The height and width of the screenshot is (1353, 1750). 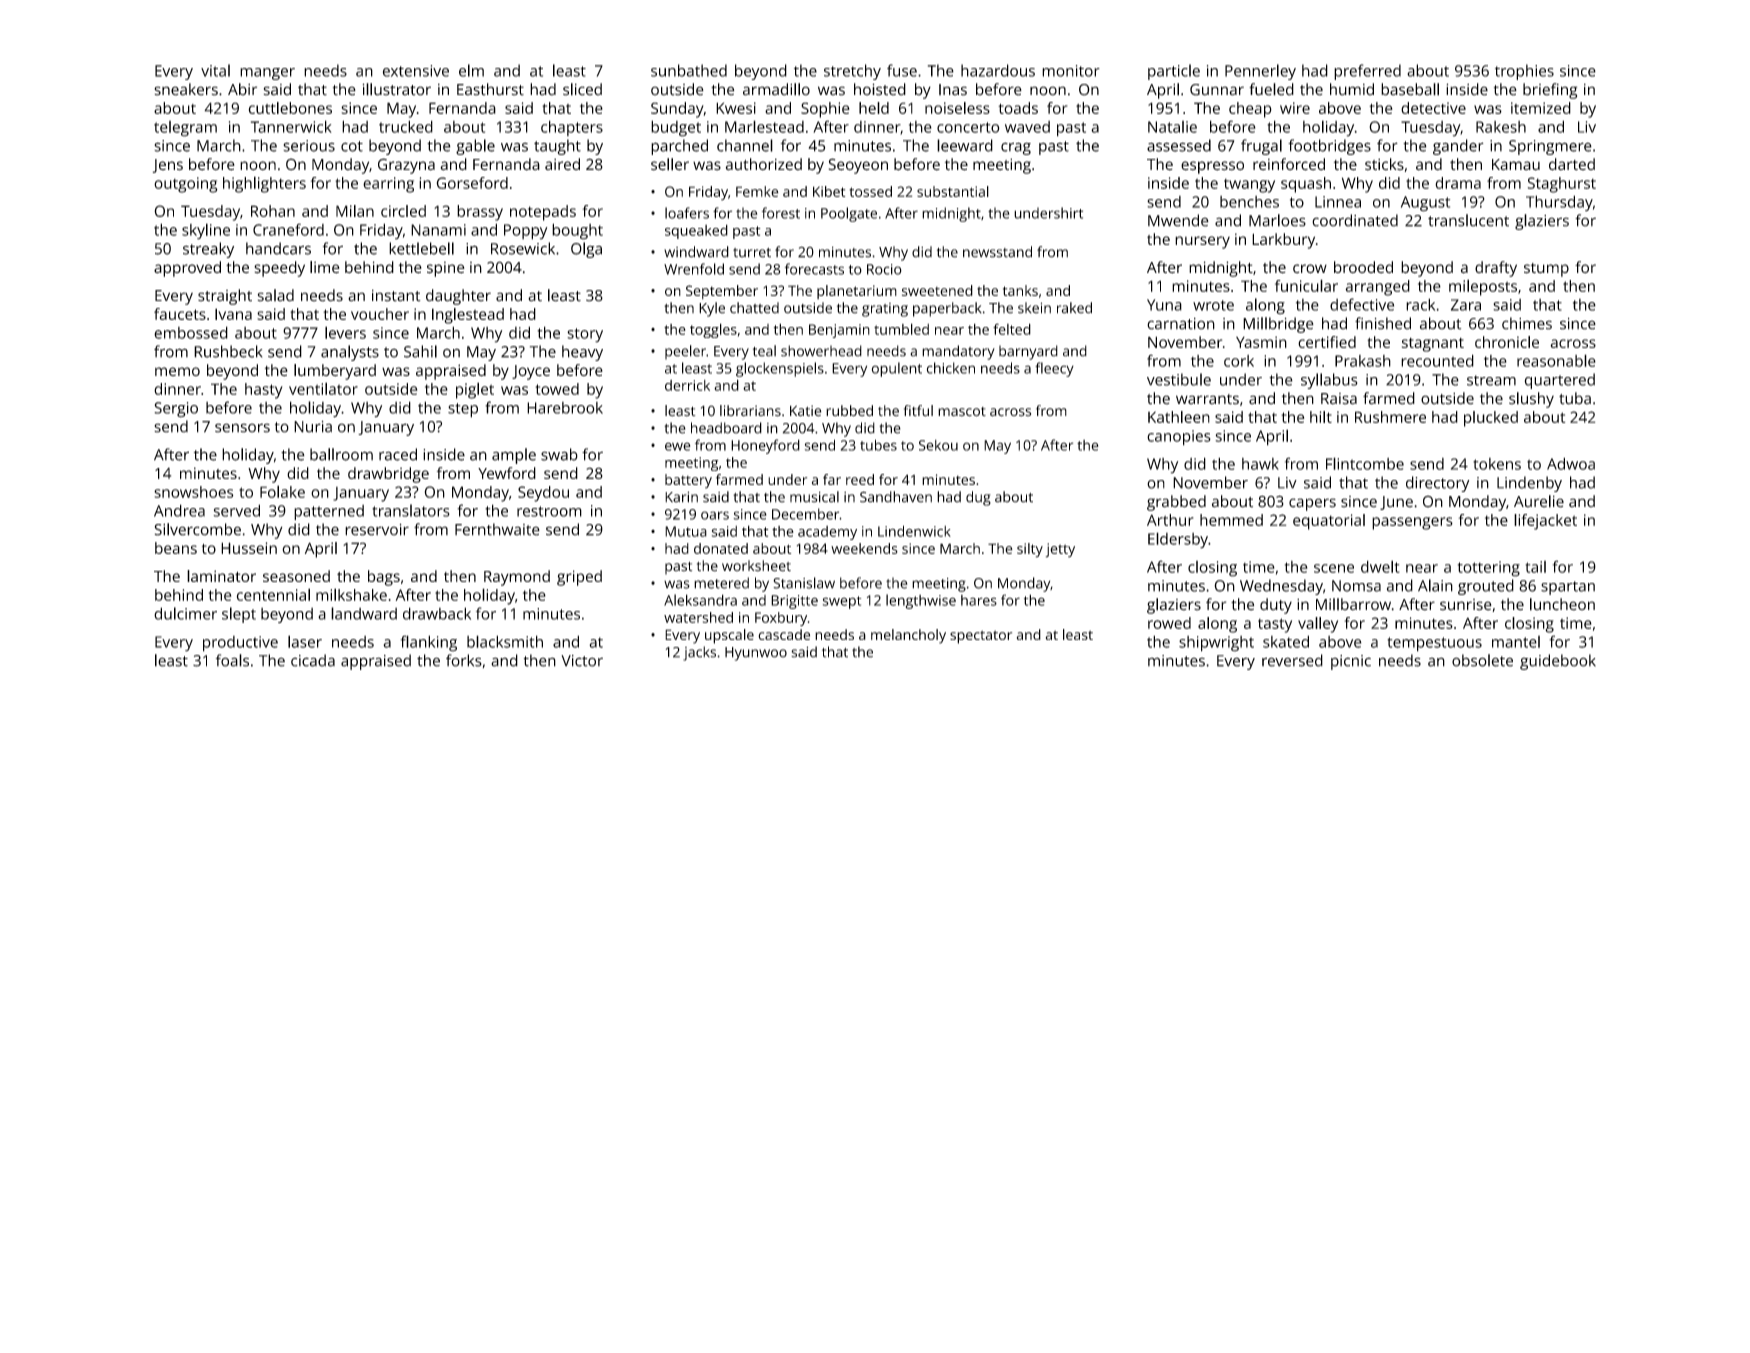 I want to click on outgoing, so click(x=186, y=185).
